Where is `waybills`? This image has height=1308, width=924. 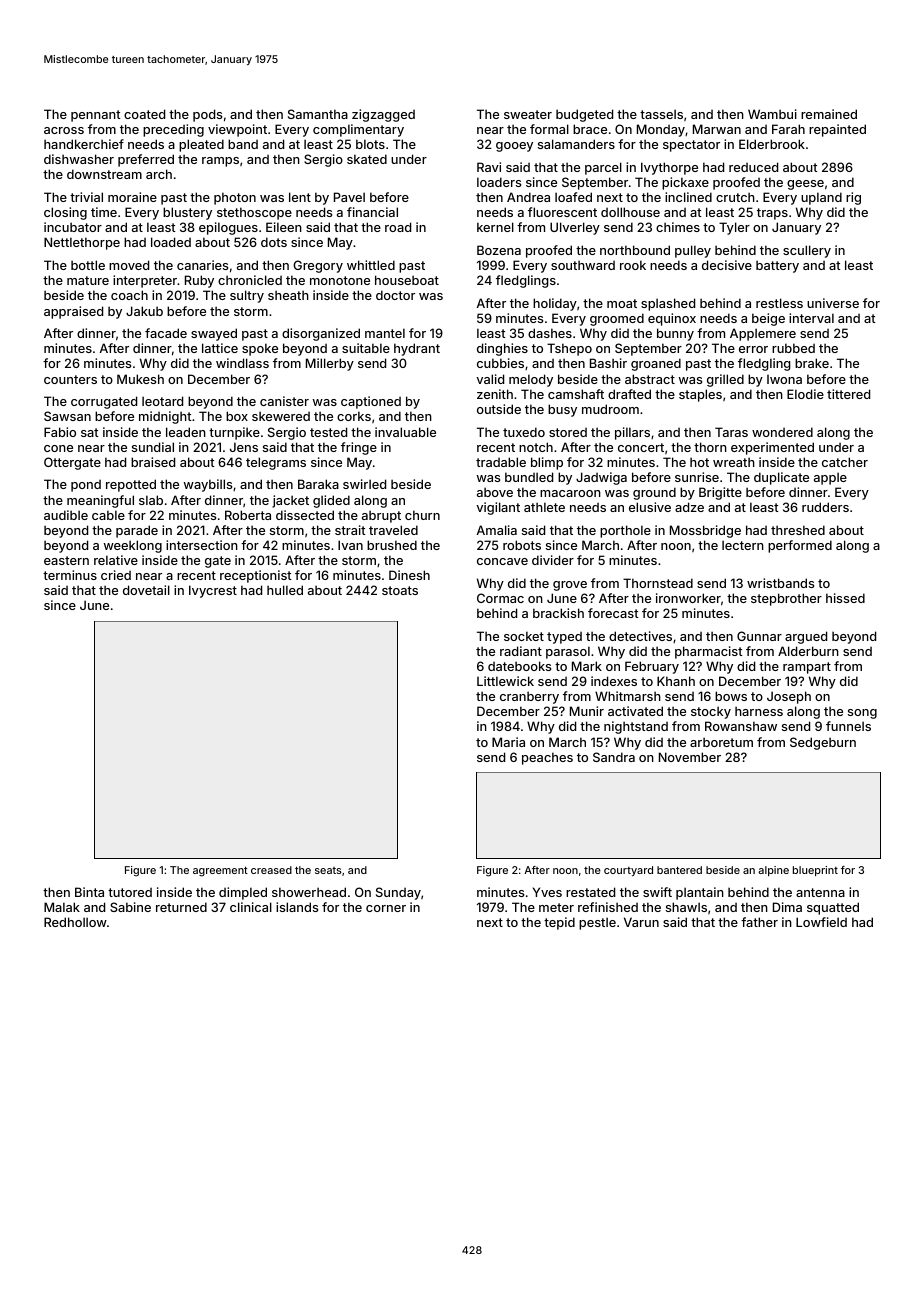
waybills is located at coordinates (208, 485).
